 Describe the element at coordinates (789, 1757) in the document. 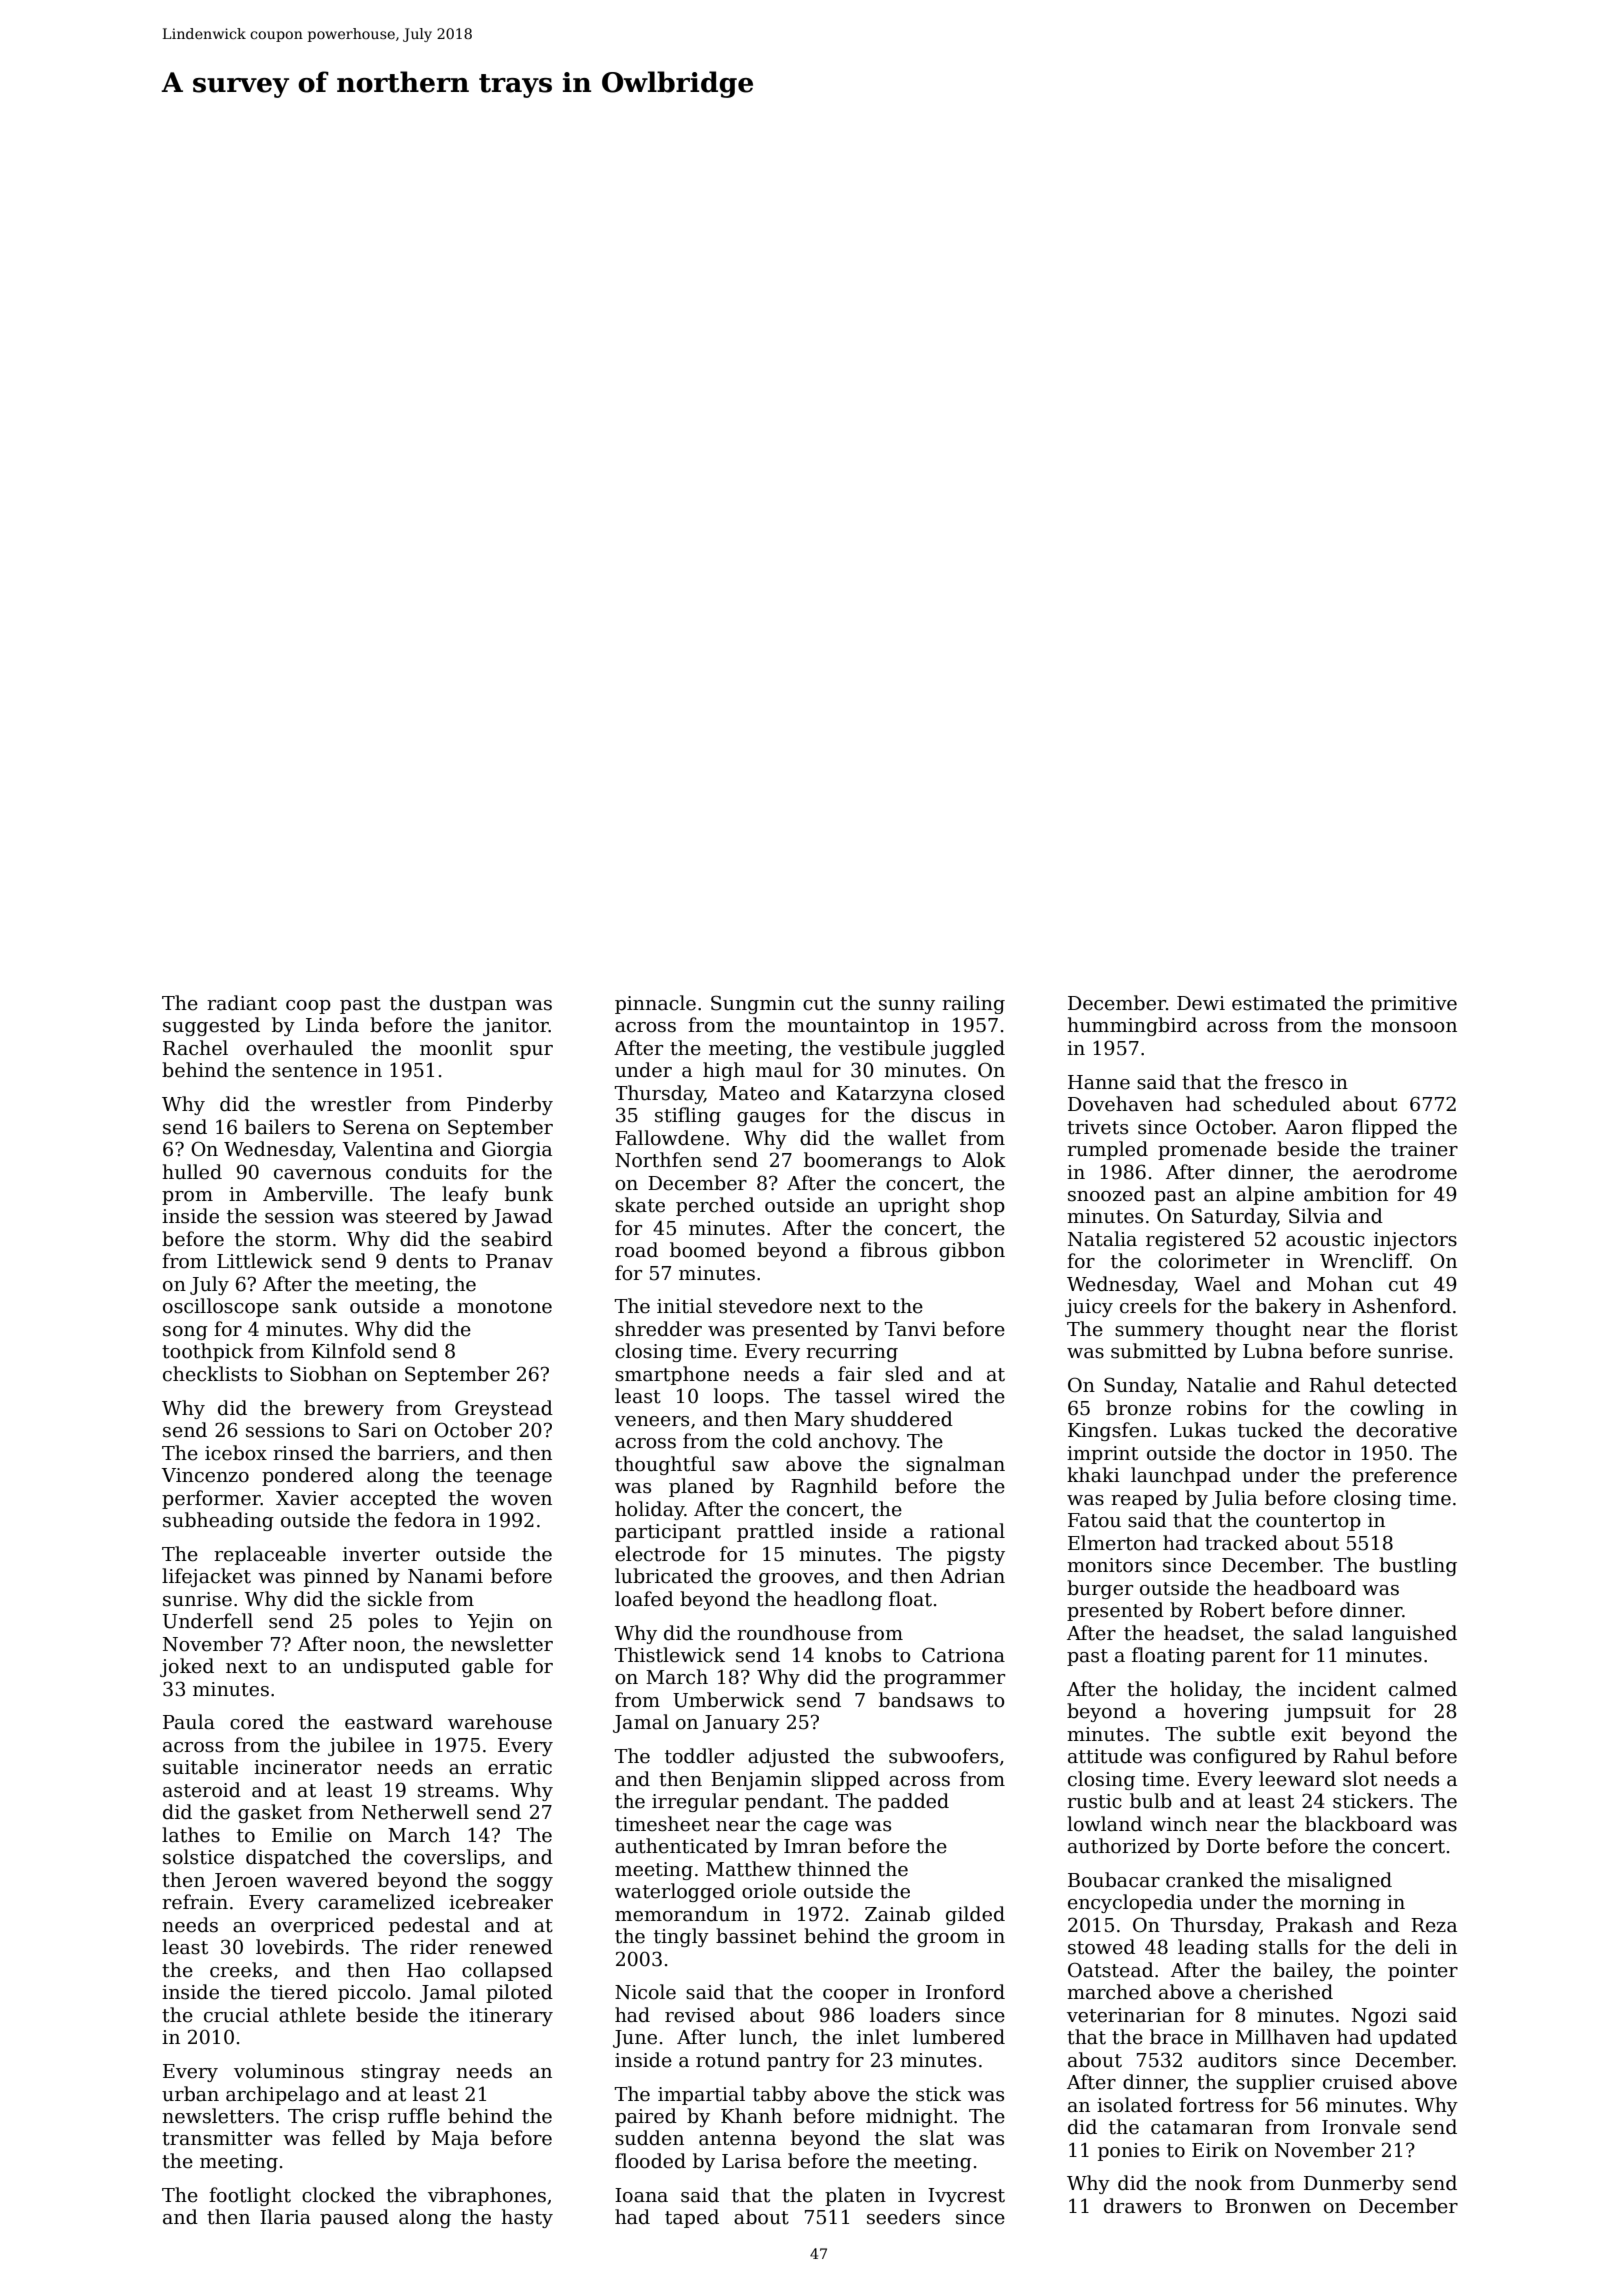

I see `adjusted` at that location.
